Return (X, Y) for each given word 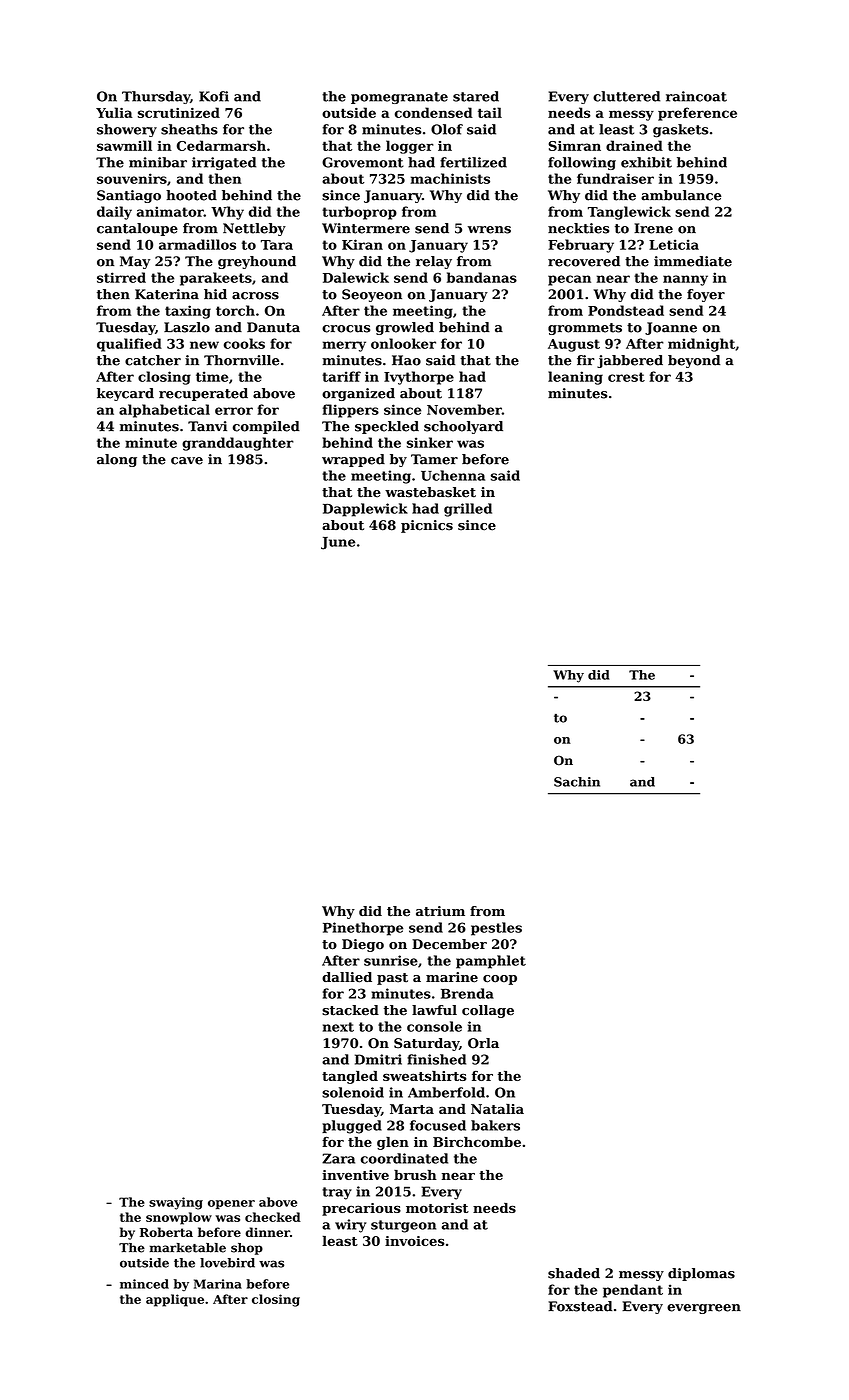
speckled (387, 427)
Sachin (577, 782)
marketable (188, 1248)
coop (500, 980)
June (338, 543)
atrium (440, 911)
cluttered (626, 96)
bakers (495, 1125)
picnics (427, 526)
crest (626, 377)
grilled (468, 510)
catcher (153, 360)
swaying (176, 1203)
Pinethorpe (363, 929)
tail (490, 112)
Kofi (214, 96)
